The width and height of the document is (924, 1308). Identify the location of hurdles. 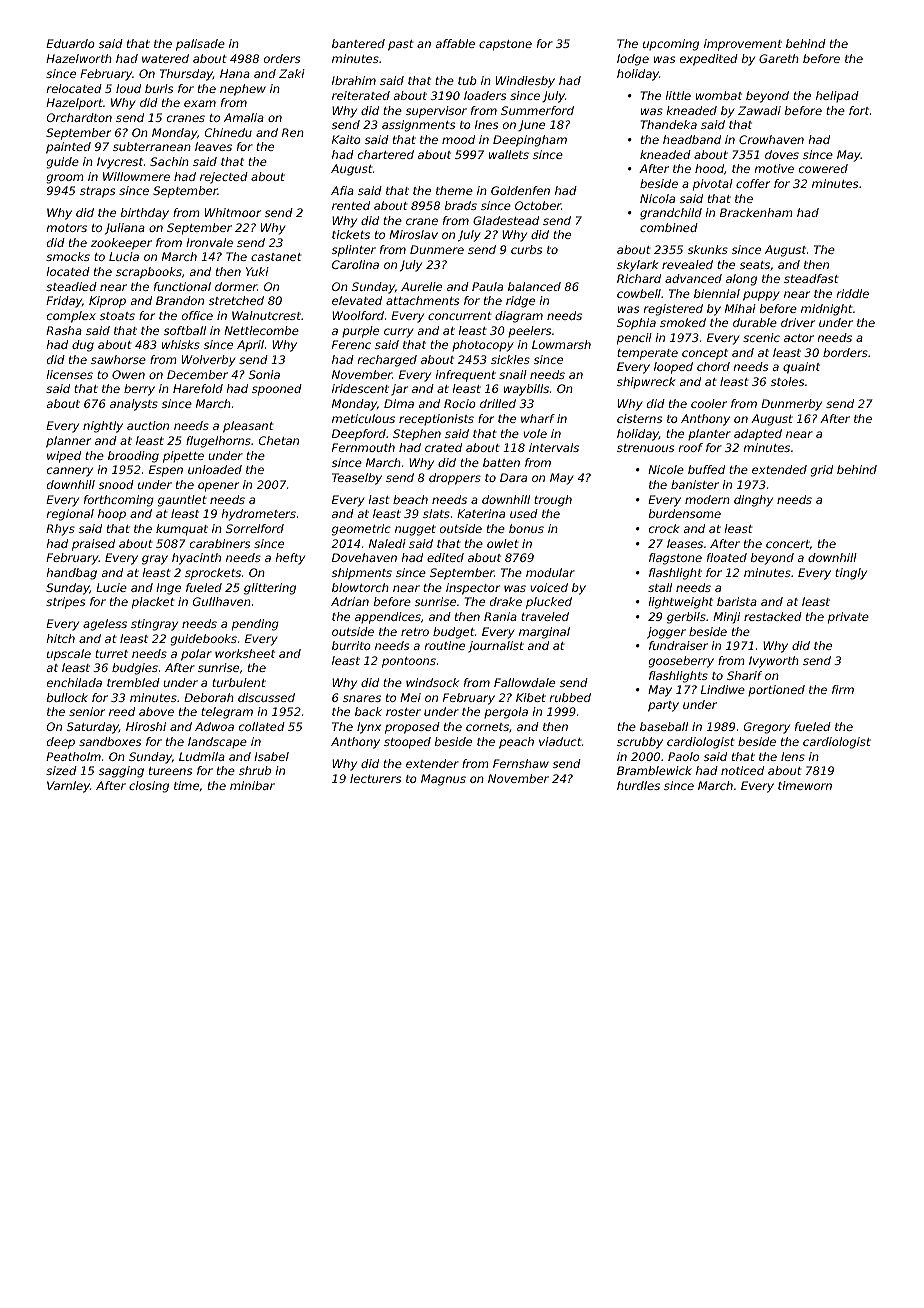
(638, 785).
